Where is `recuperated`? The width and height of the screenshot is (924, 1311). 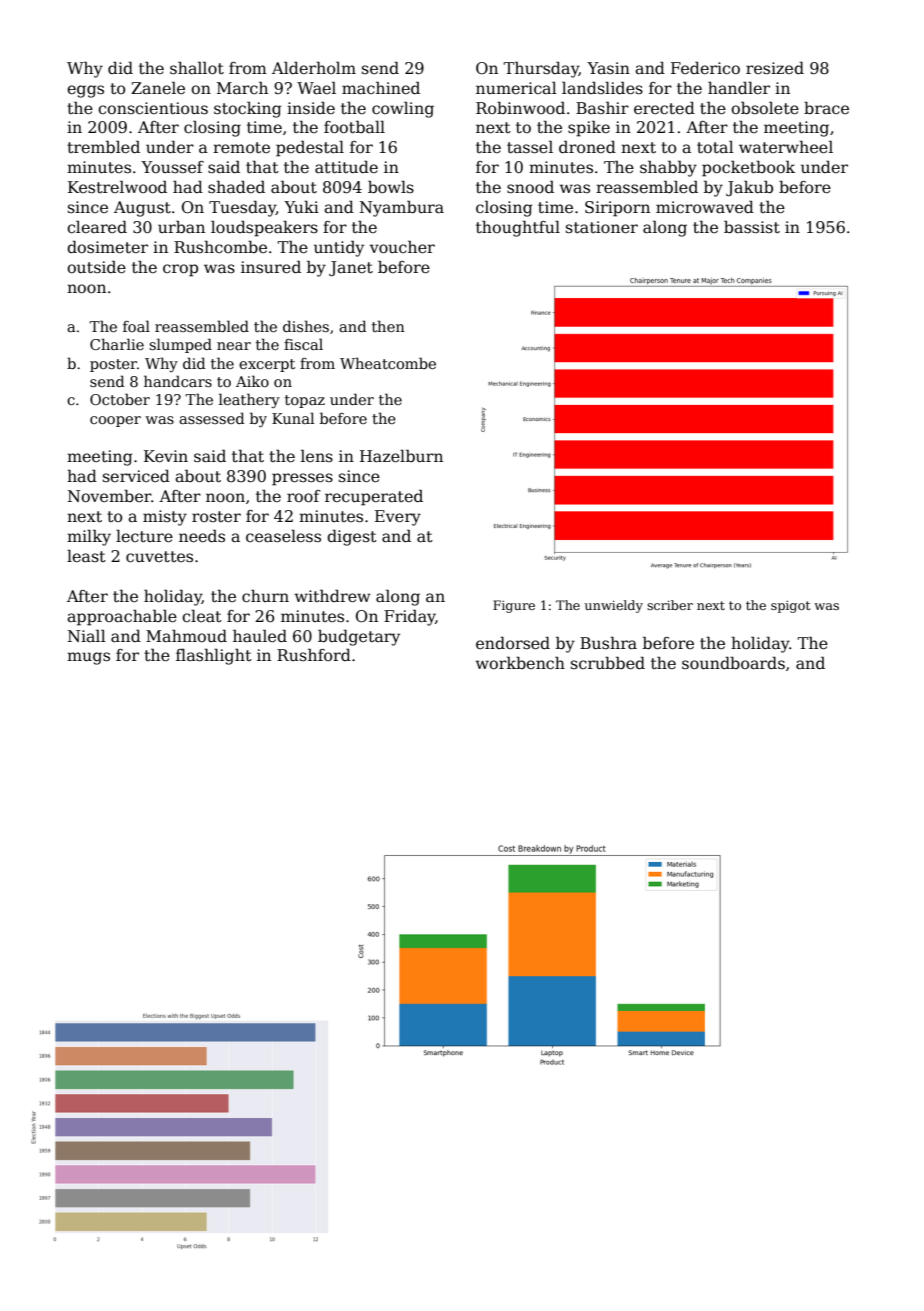 recuperated is located at coordinates (374, 497).
